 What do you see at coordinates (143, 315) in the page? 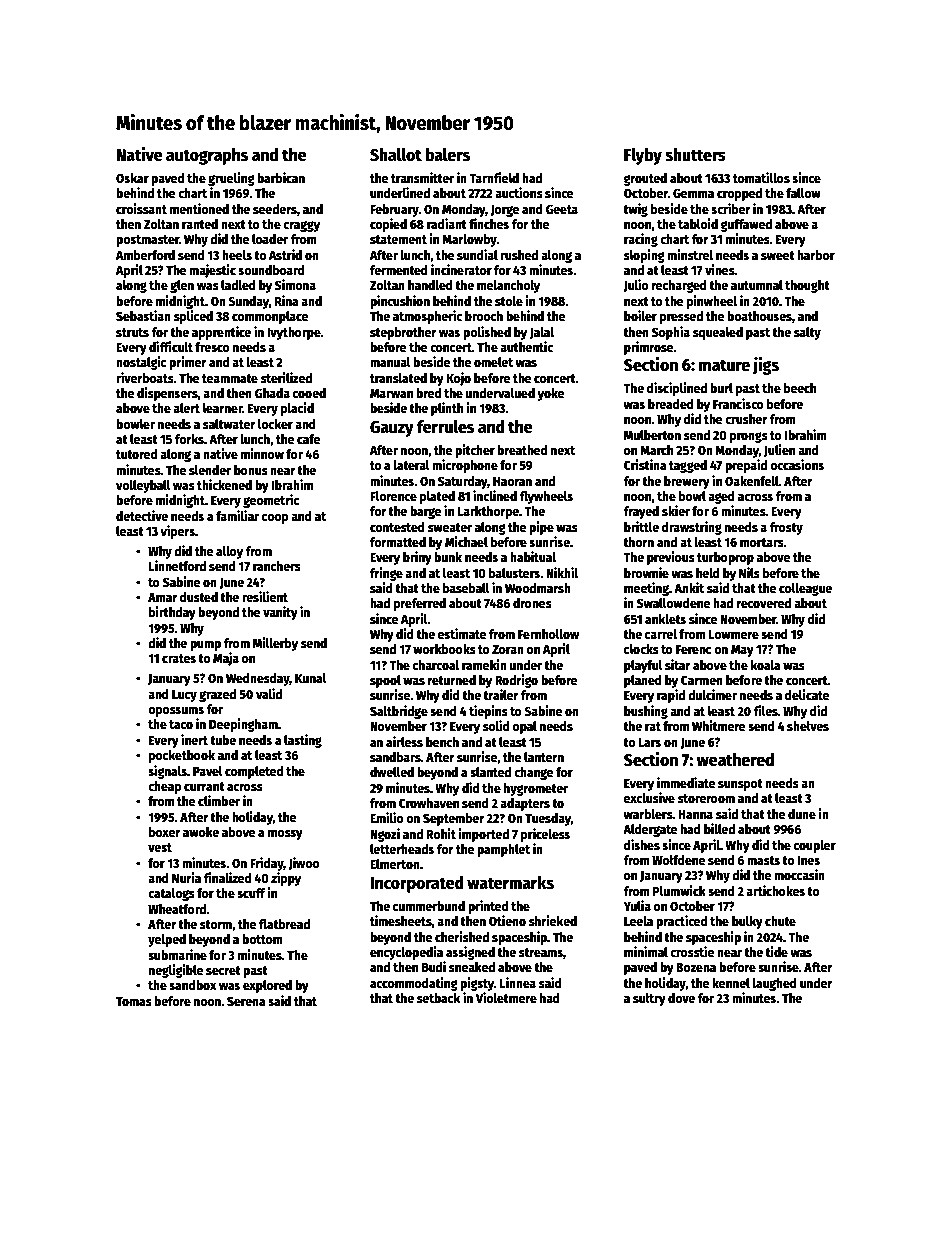
I see `Sebastian` at bounding box center [143, 315].
